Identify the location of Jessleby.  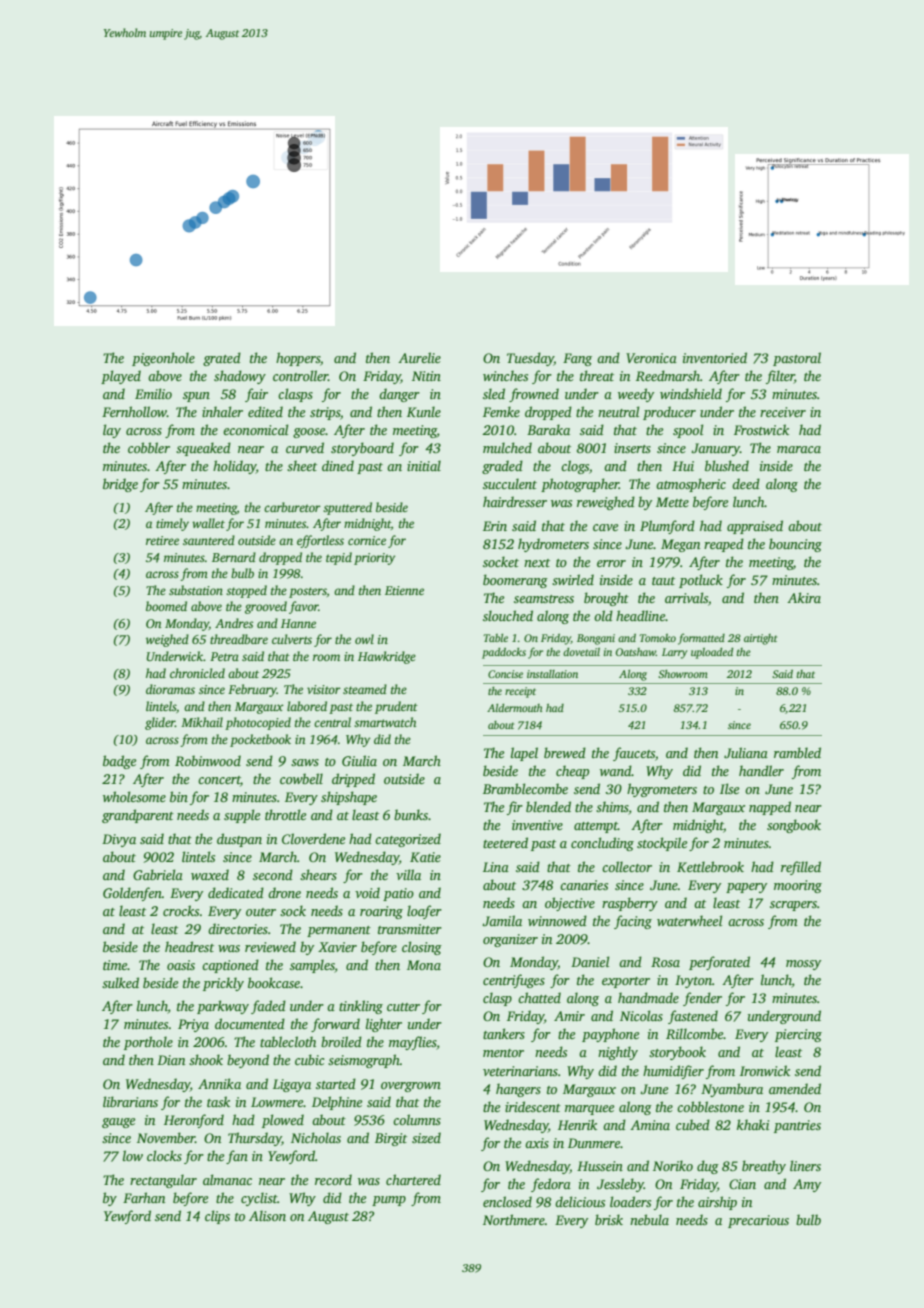
(620, 1185).
